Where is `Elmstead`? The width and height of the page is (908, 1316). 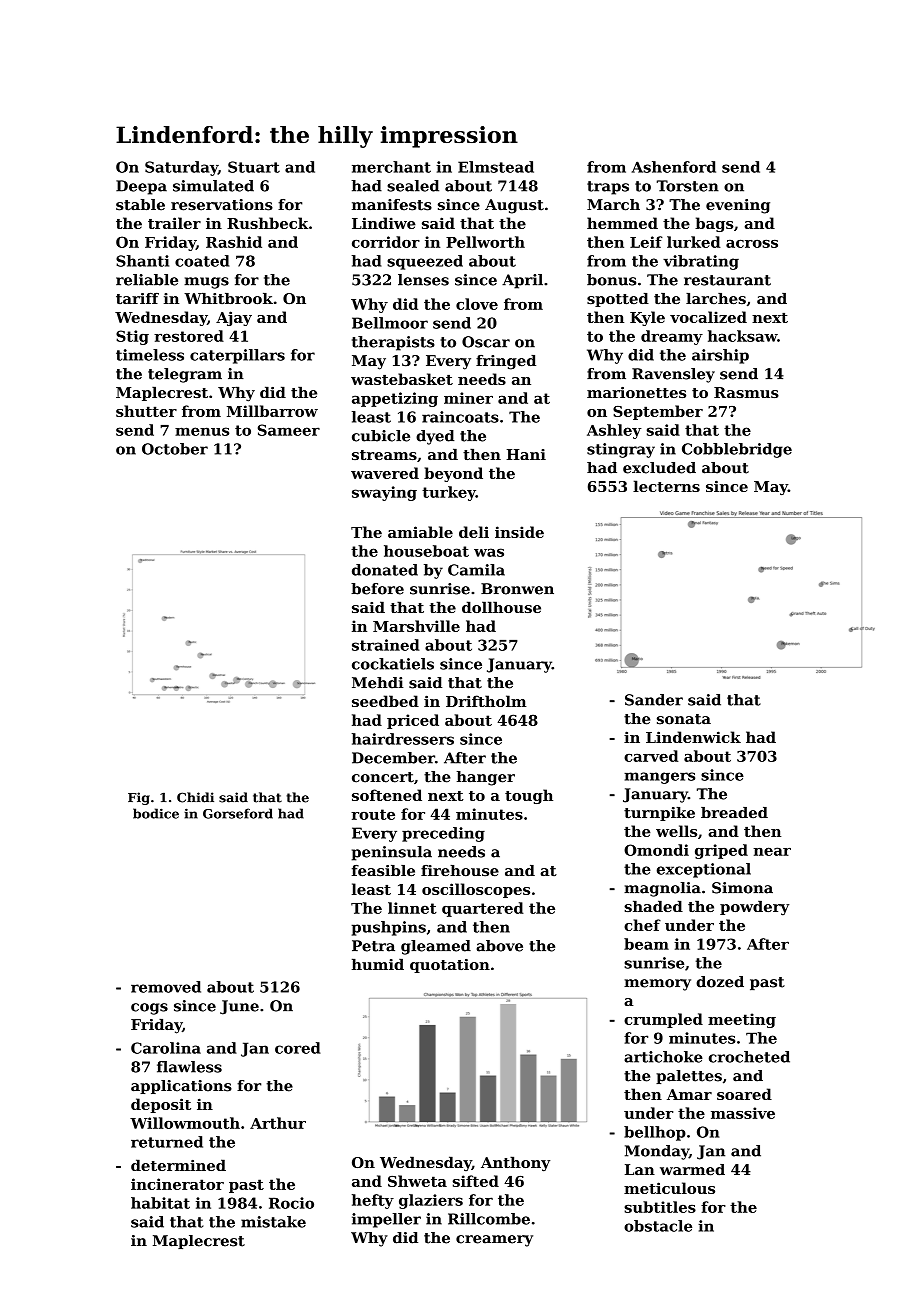
Elmstead is located at coordinates (496, 167).
